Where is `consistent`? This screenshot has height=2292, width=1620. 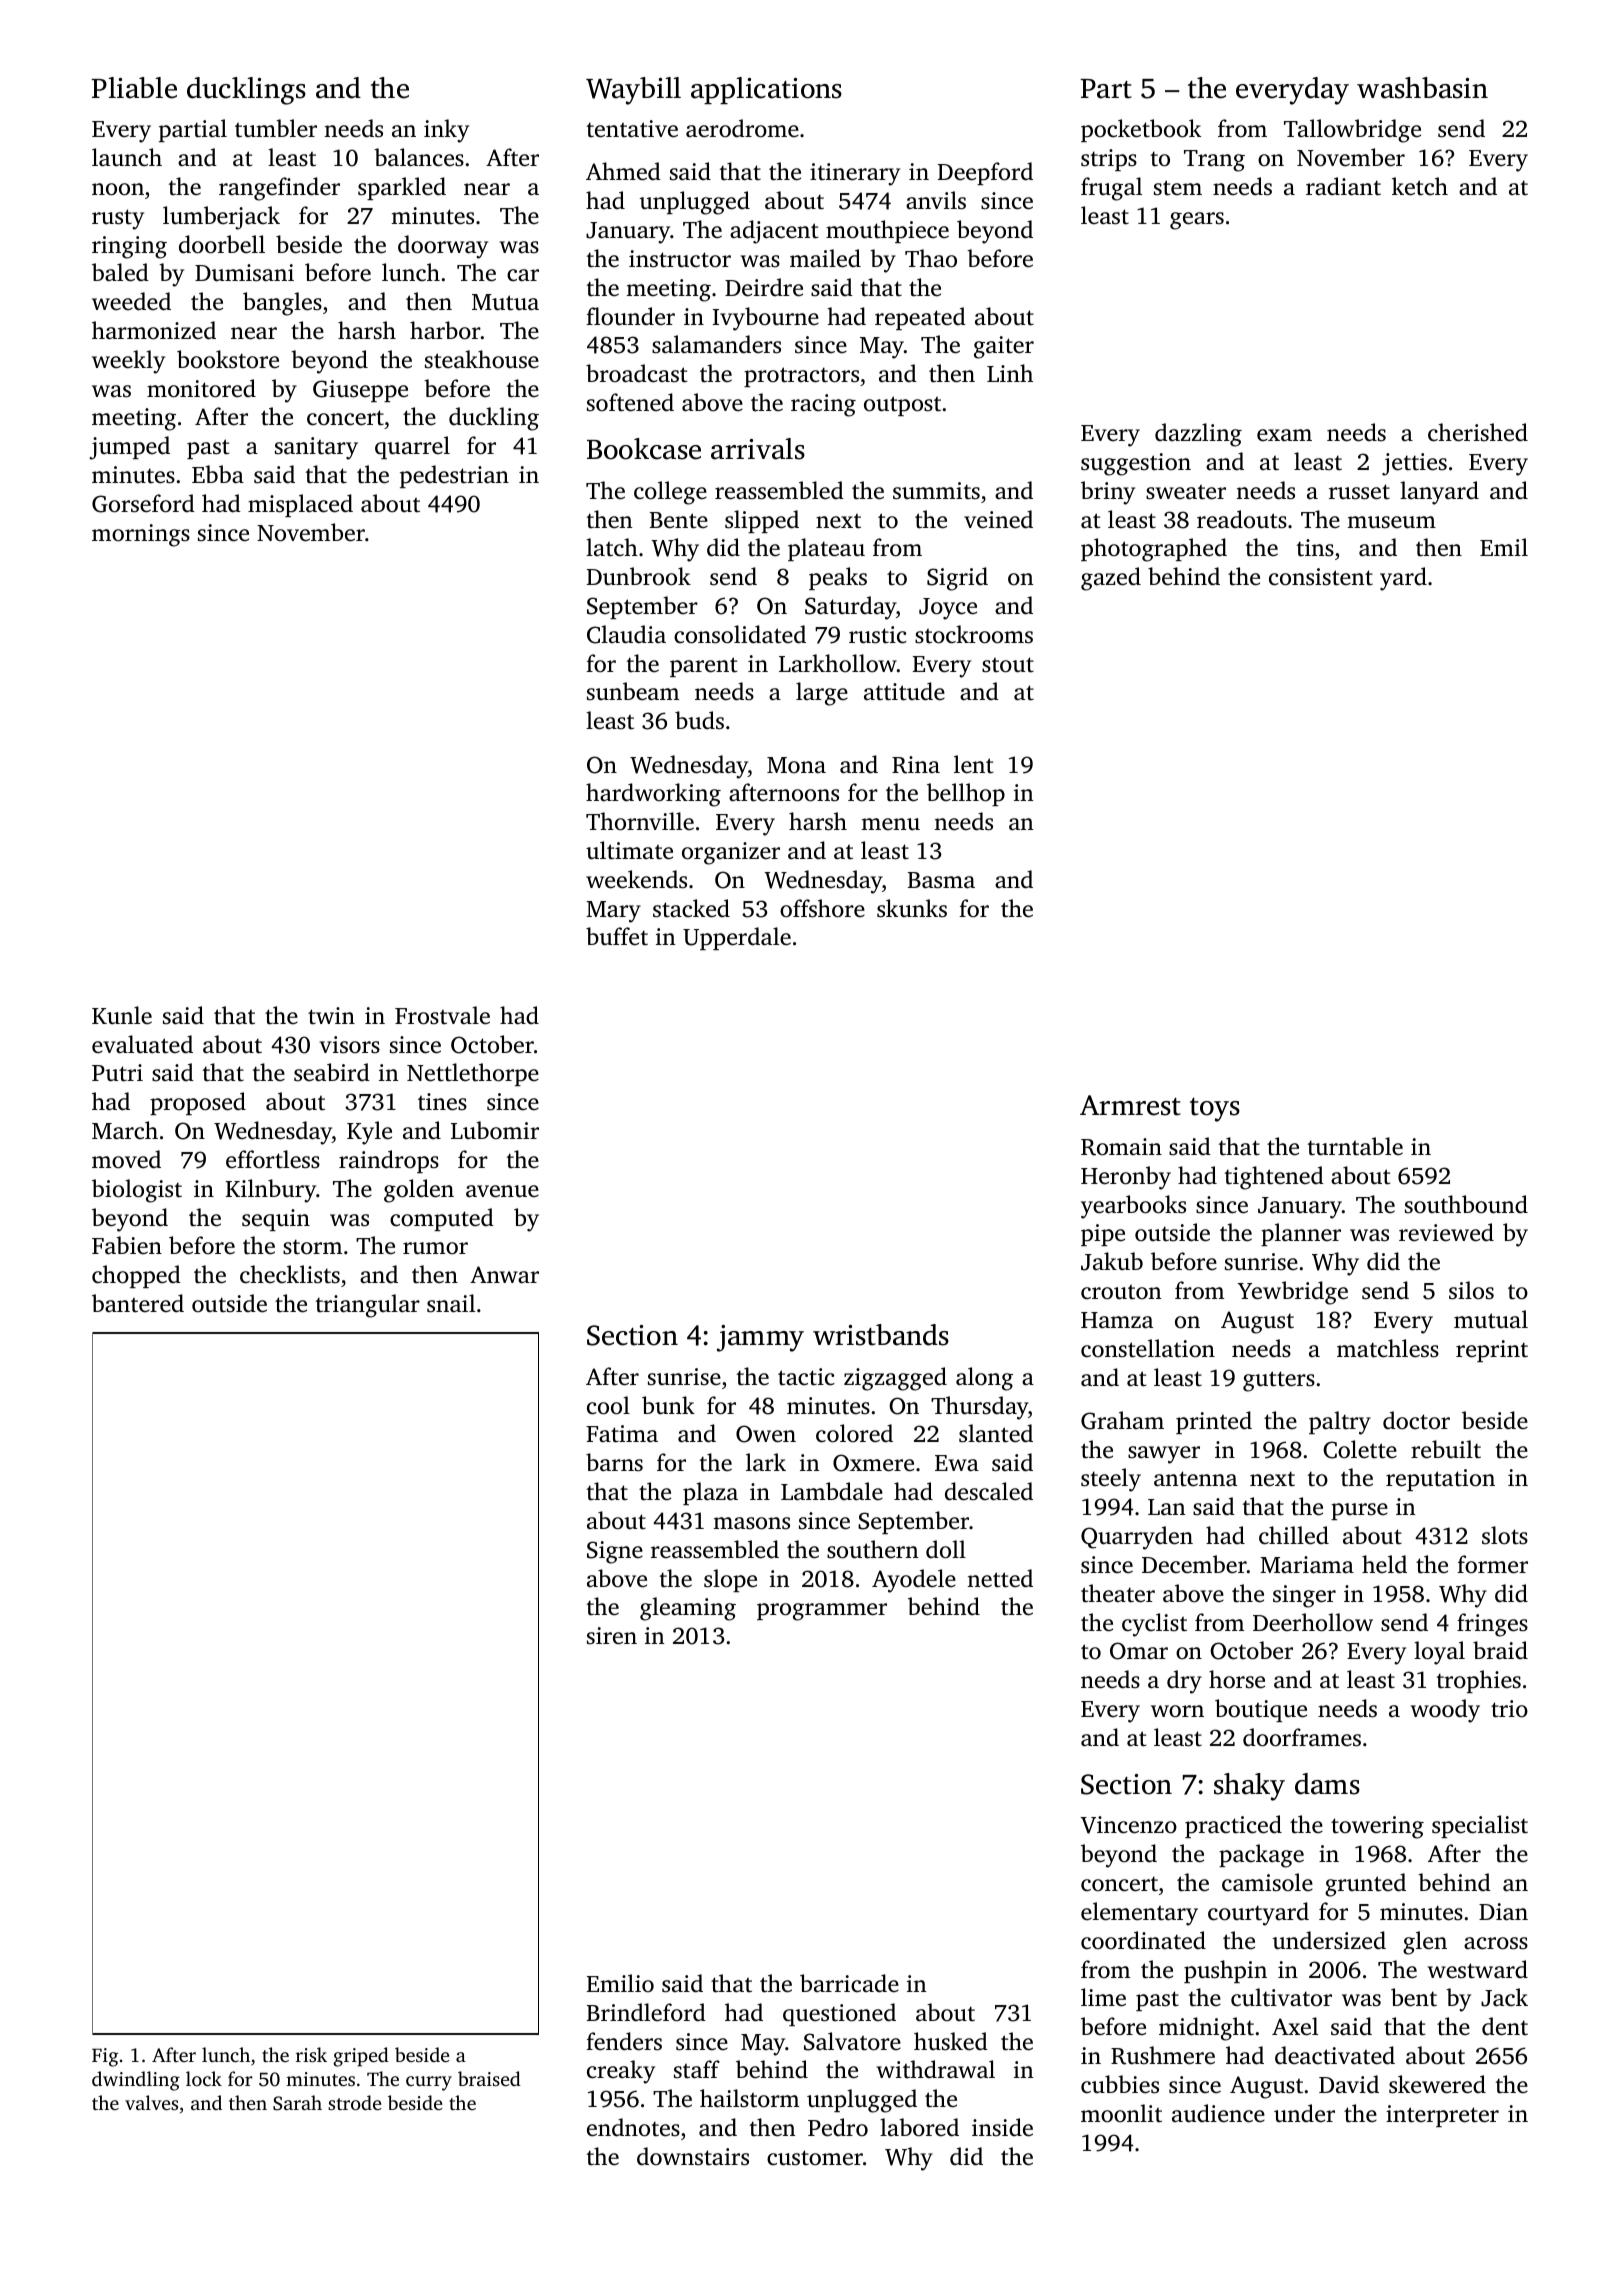 consistent is located at coordinates (1321, 577).
